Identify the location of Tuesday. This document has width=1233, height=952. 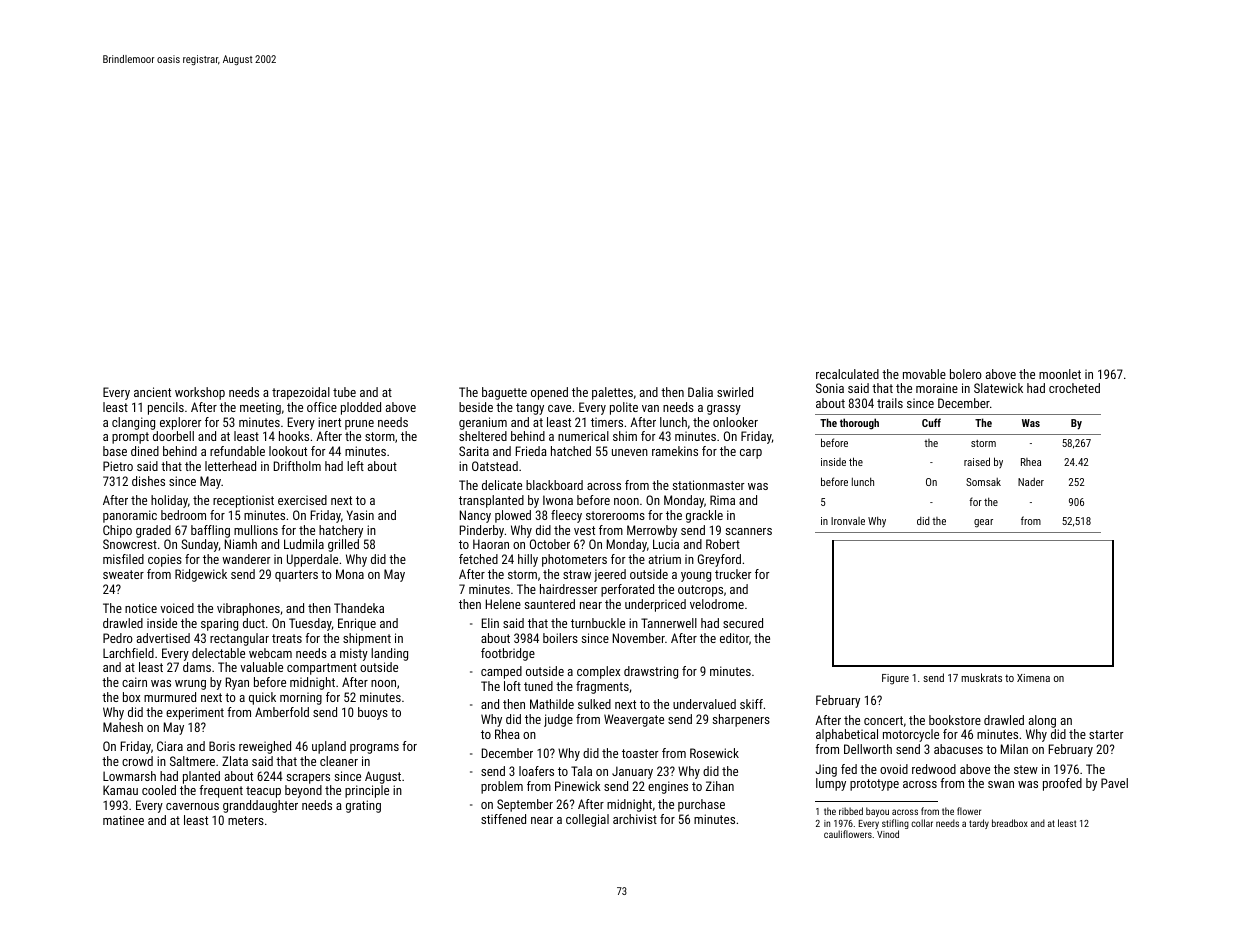
(310, 624).
